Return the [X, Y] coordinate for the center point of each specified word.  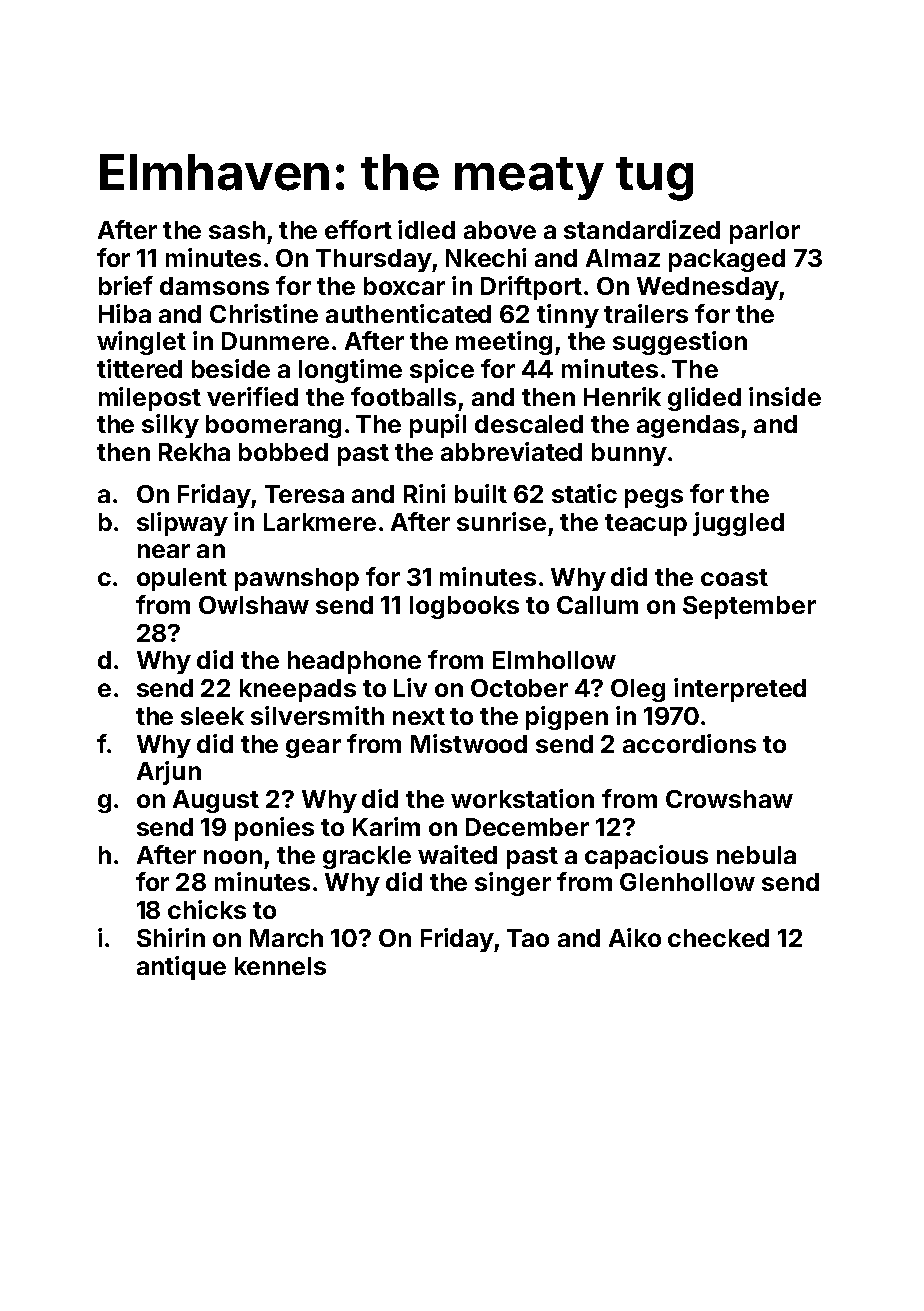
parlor [765, 232]
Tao [528, 938]
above [500, 230]
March [286, 938]
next [419, 716]
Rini [424, 493]
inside [785, 396]
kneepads [298, 690]
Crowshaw [729, 799]
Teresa [304, 494]
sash [237, 230]
